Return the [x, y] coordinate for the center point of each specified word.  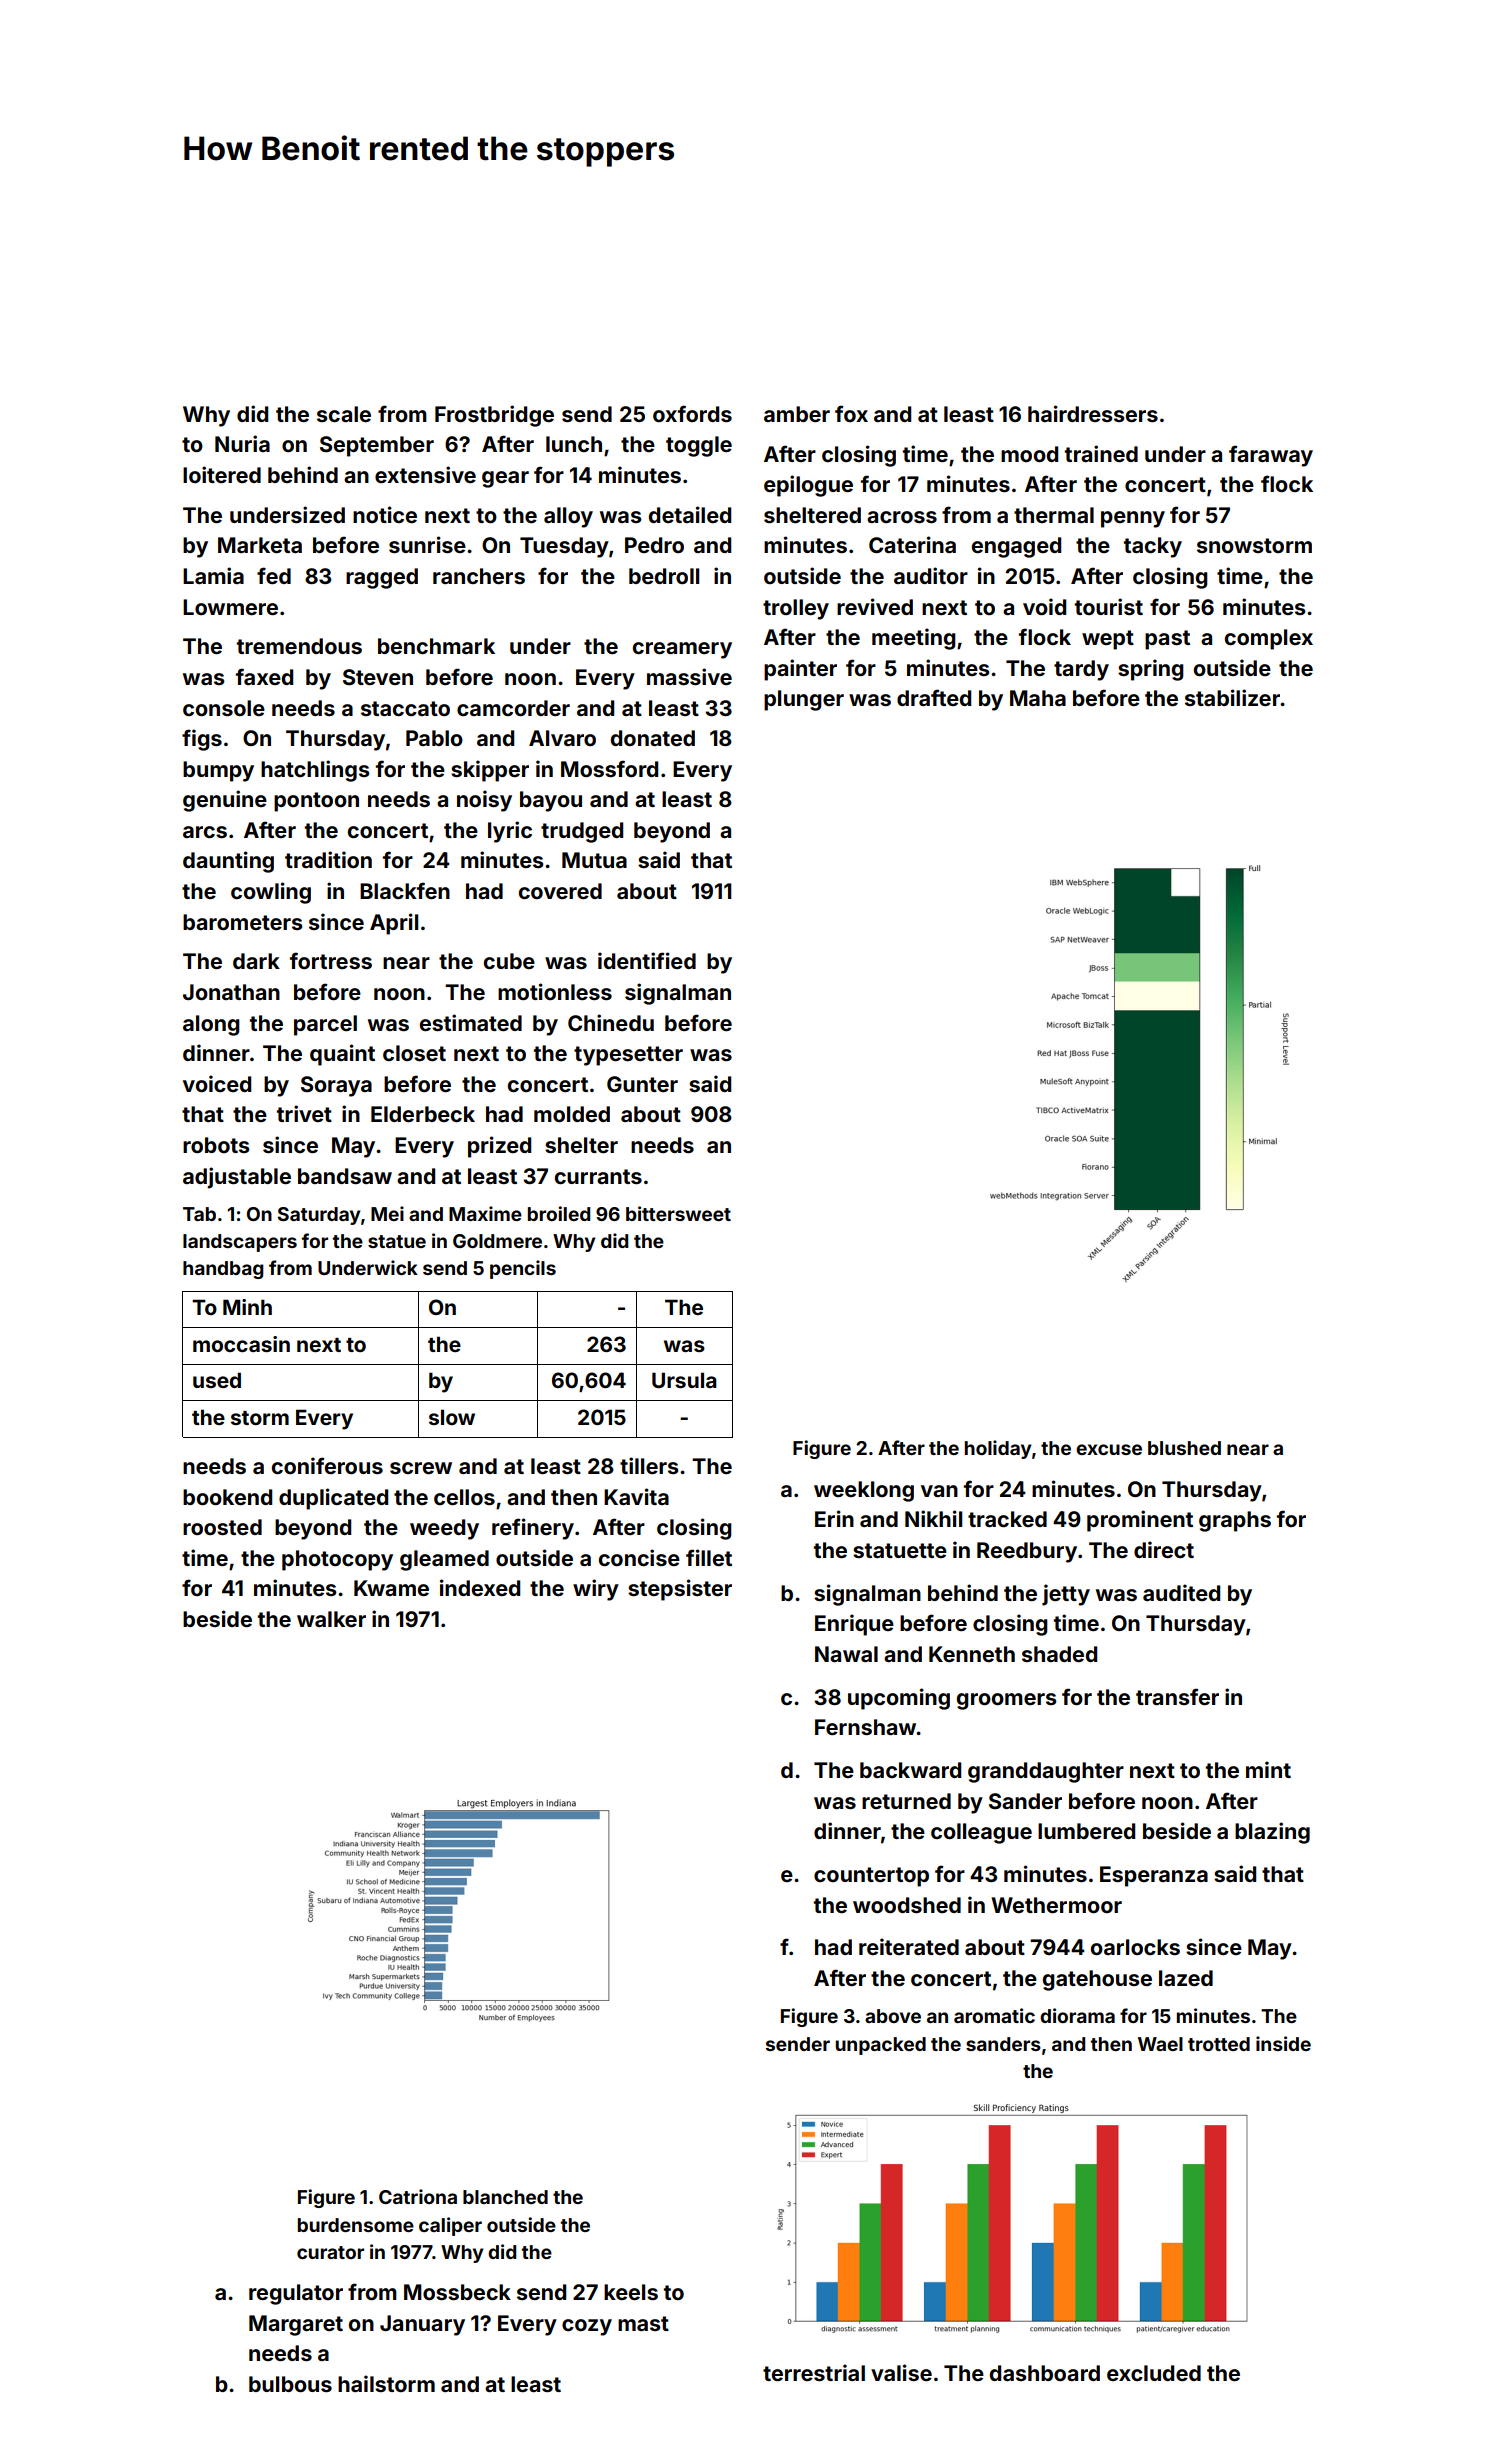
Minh [247, 1307]
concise [639, 1557]
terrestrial [814, 2372]
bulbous [290, 2384]
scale [344, 414]
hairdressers [1093, 413]
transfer [1177, 1696]
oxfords [692, 413]
